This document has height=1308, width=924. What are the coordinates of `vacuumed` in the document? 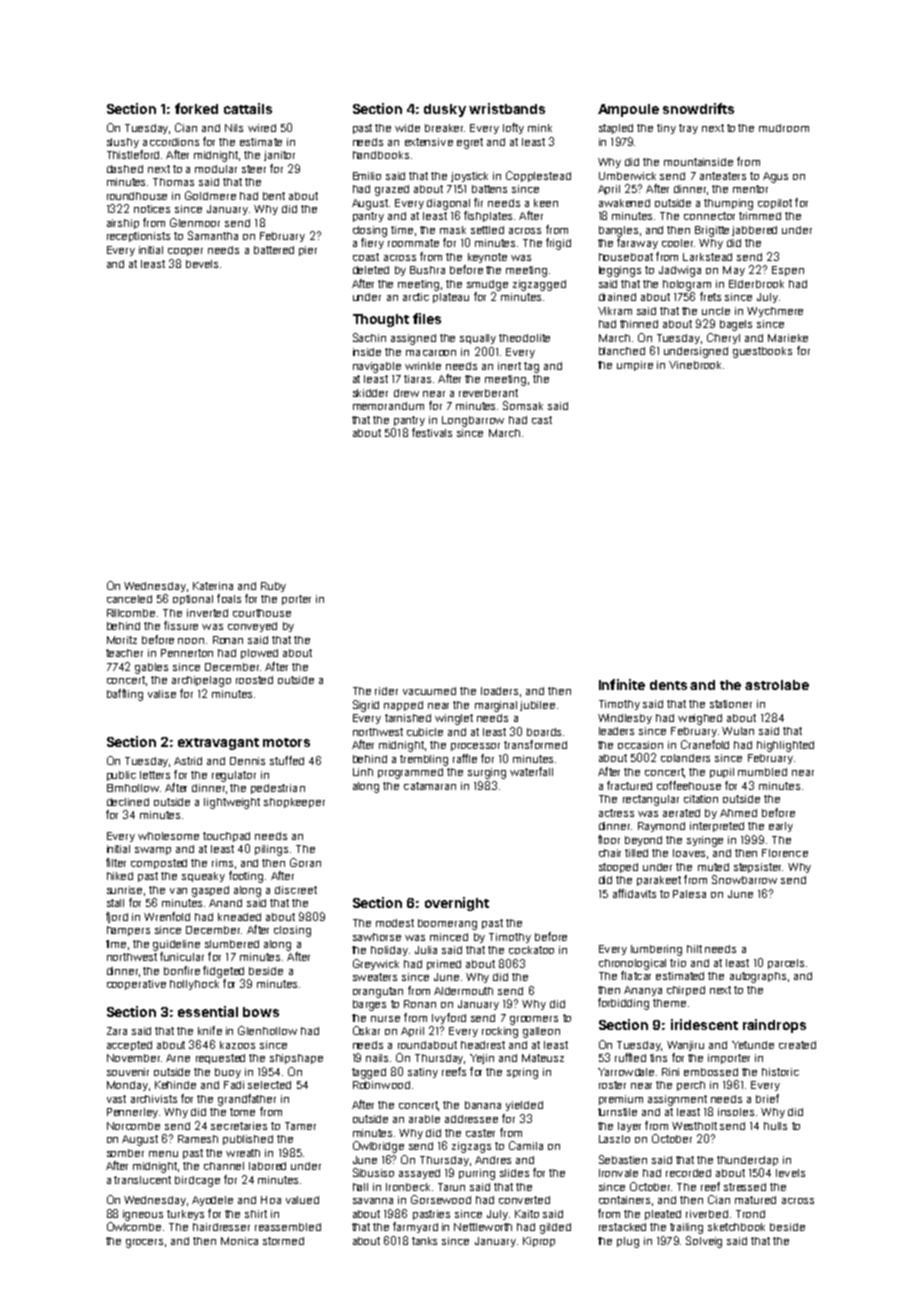 It's located at (429, 691).
